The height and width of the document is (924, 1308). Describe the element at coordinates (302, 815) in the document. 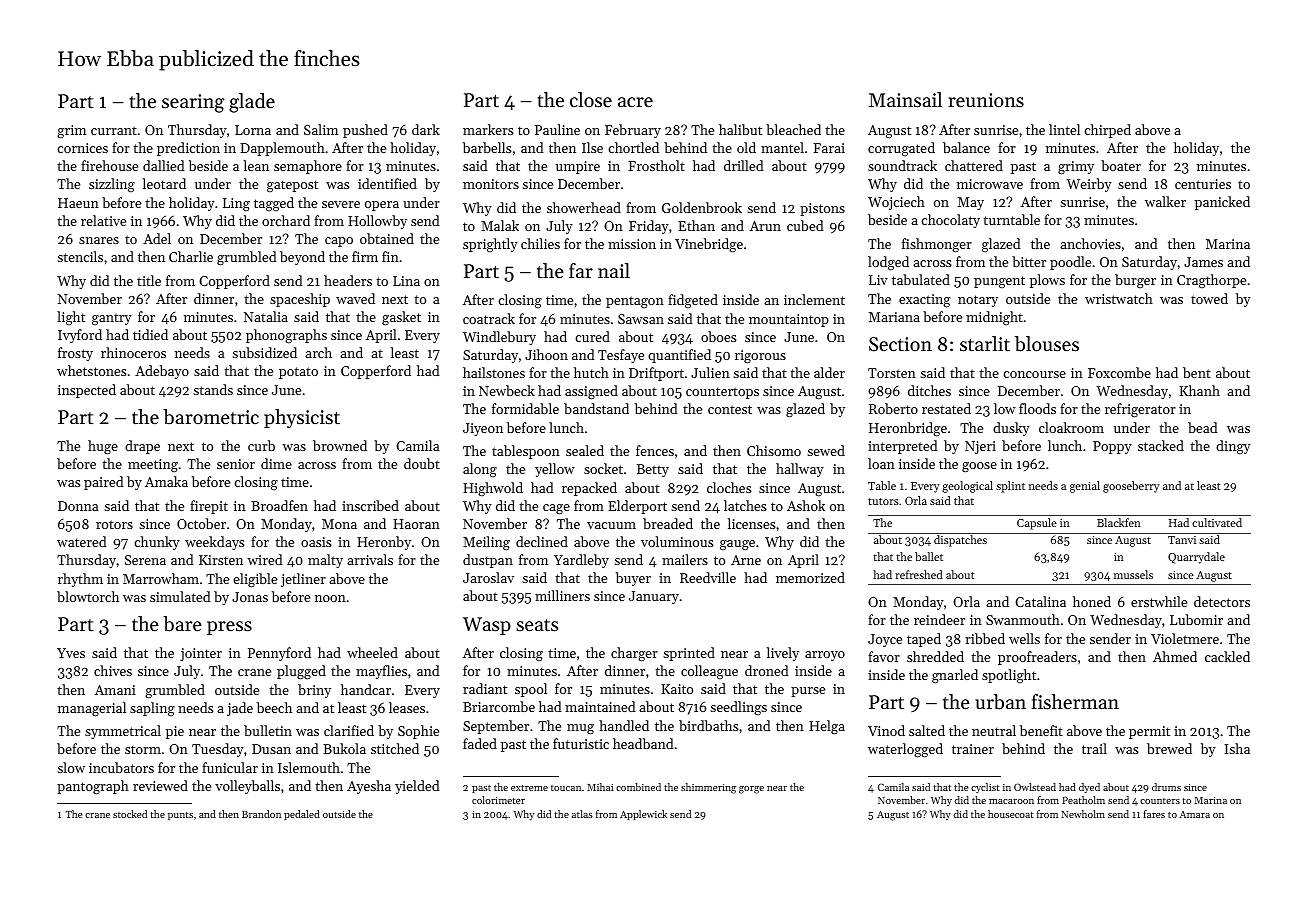

I see `pedaled` at that location.
